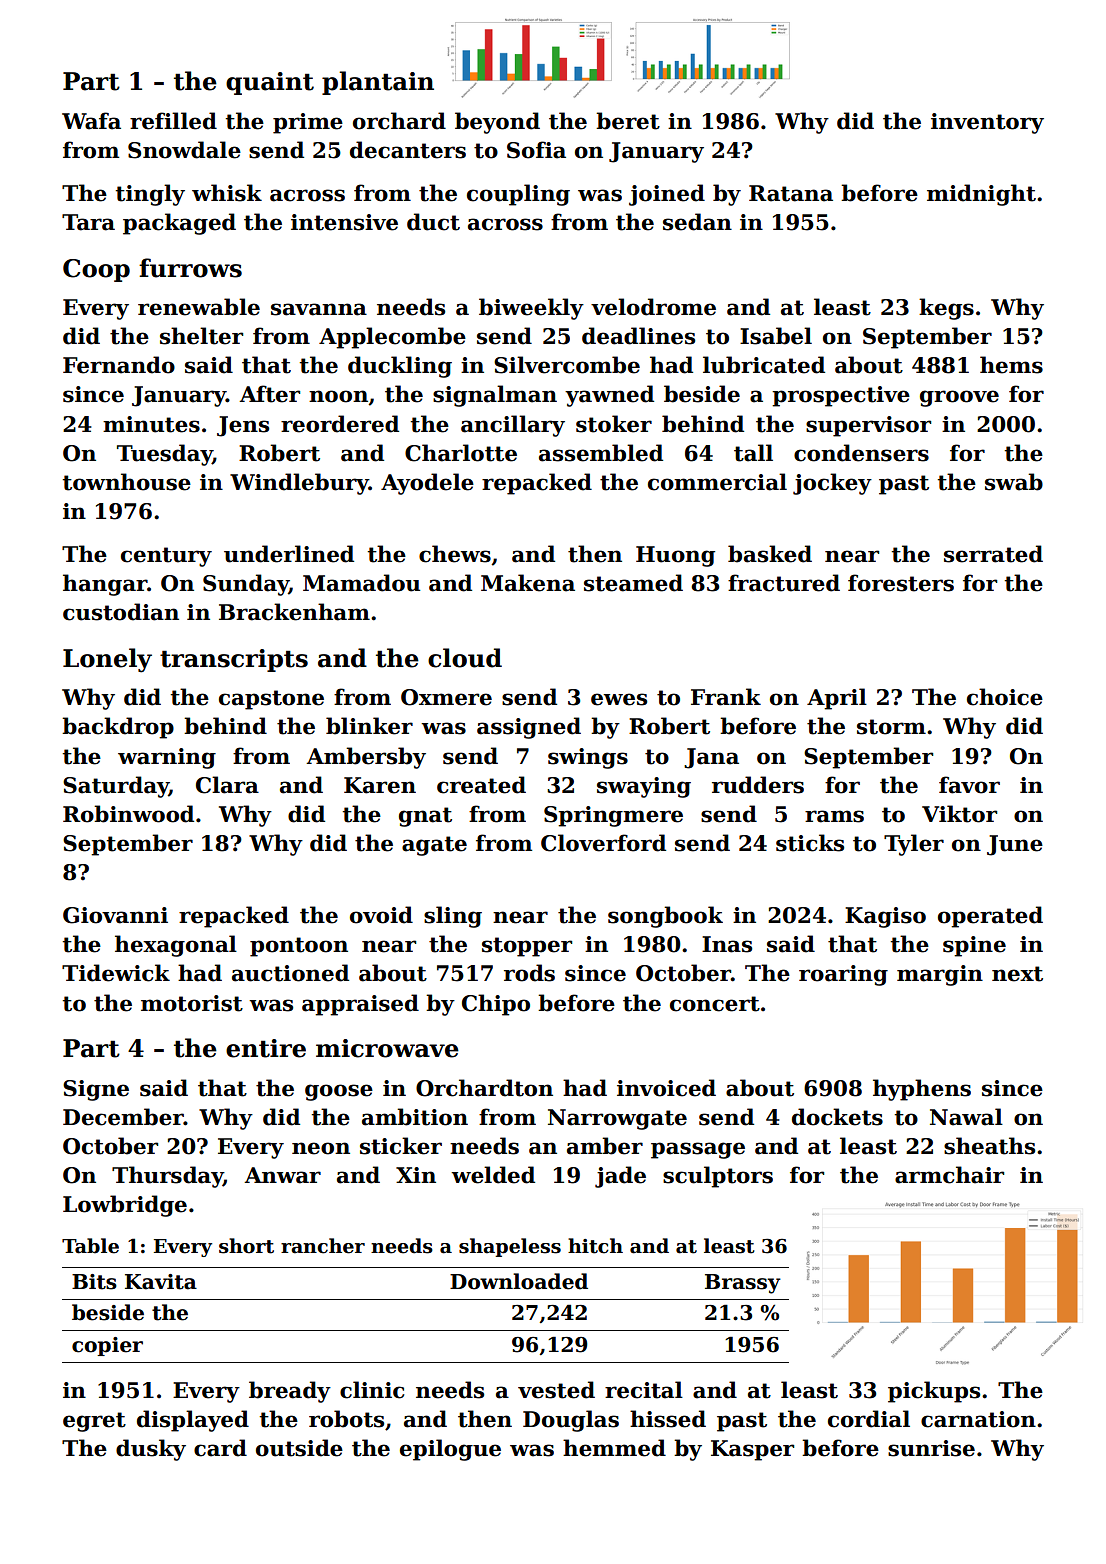  Describe the element at coordinates (993, 554) in the document. I see `serrated` at that location.
